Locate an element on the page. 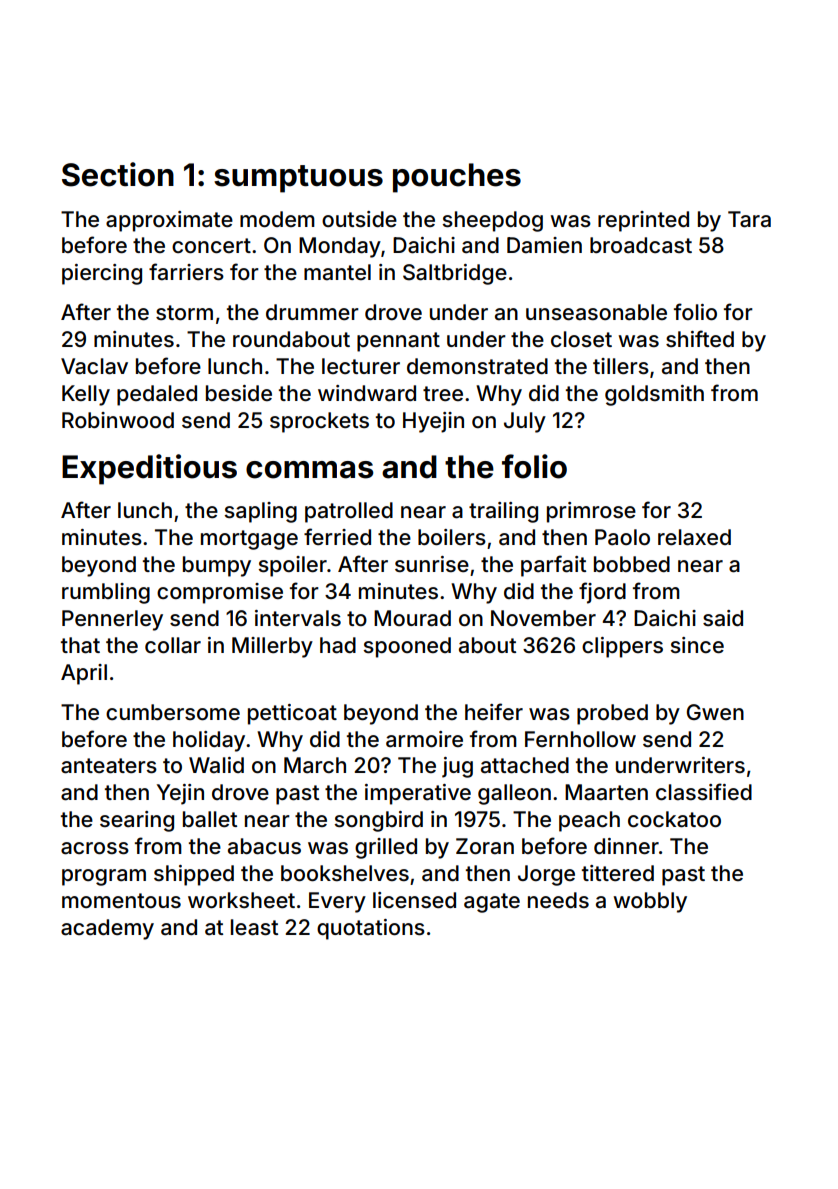 This page has width=838, height=1189. Section is located at coordinates (118, 174).
